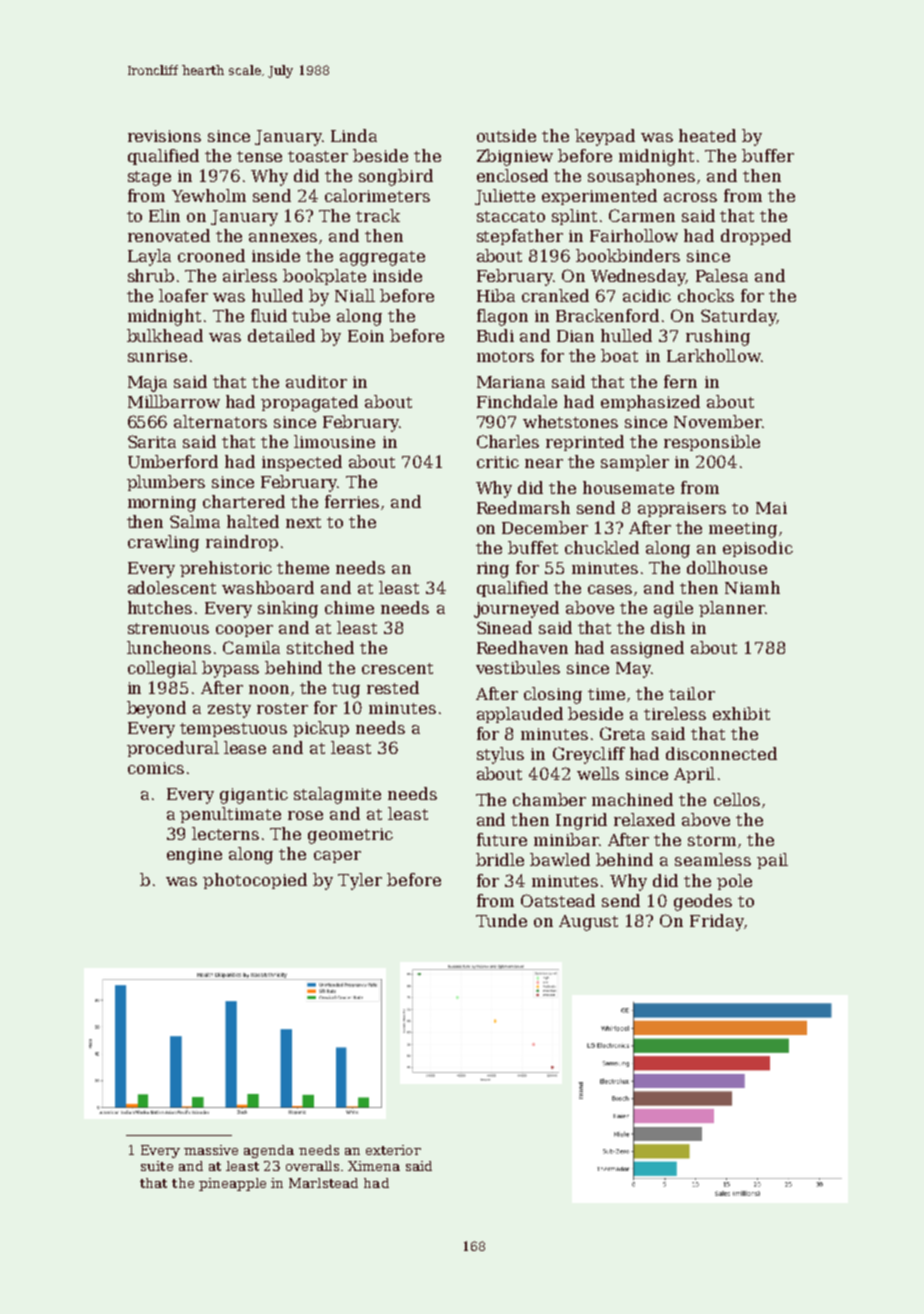 The width and height of the document is (924, 1314). Describe the element at coordinates (512, 175) in the document. I see `enclosed` at that location.
